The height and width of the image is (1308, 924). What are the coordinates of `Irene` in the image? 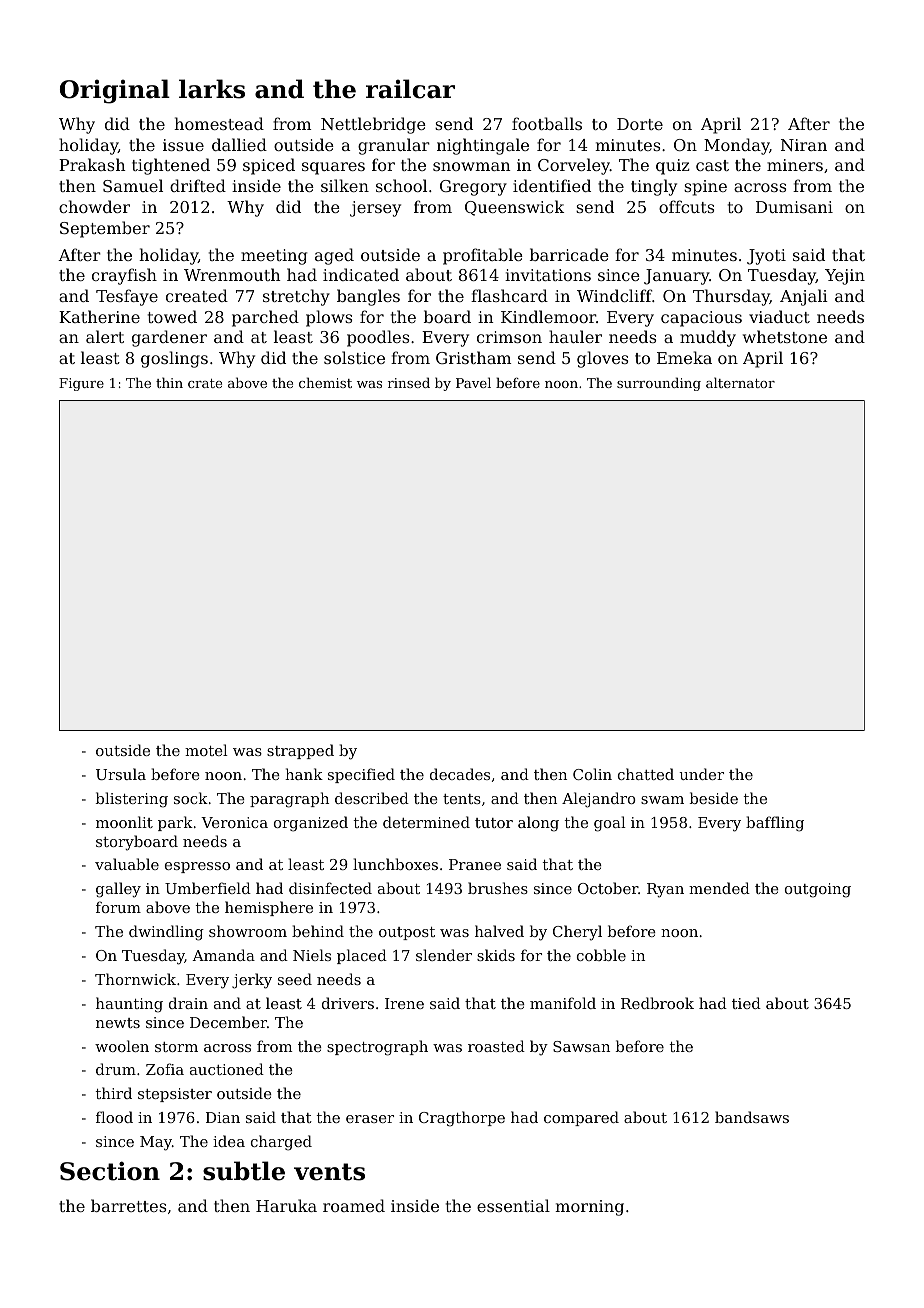 It's located at (404, 1003).
